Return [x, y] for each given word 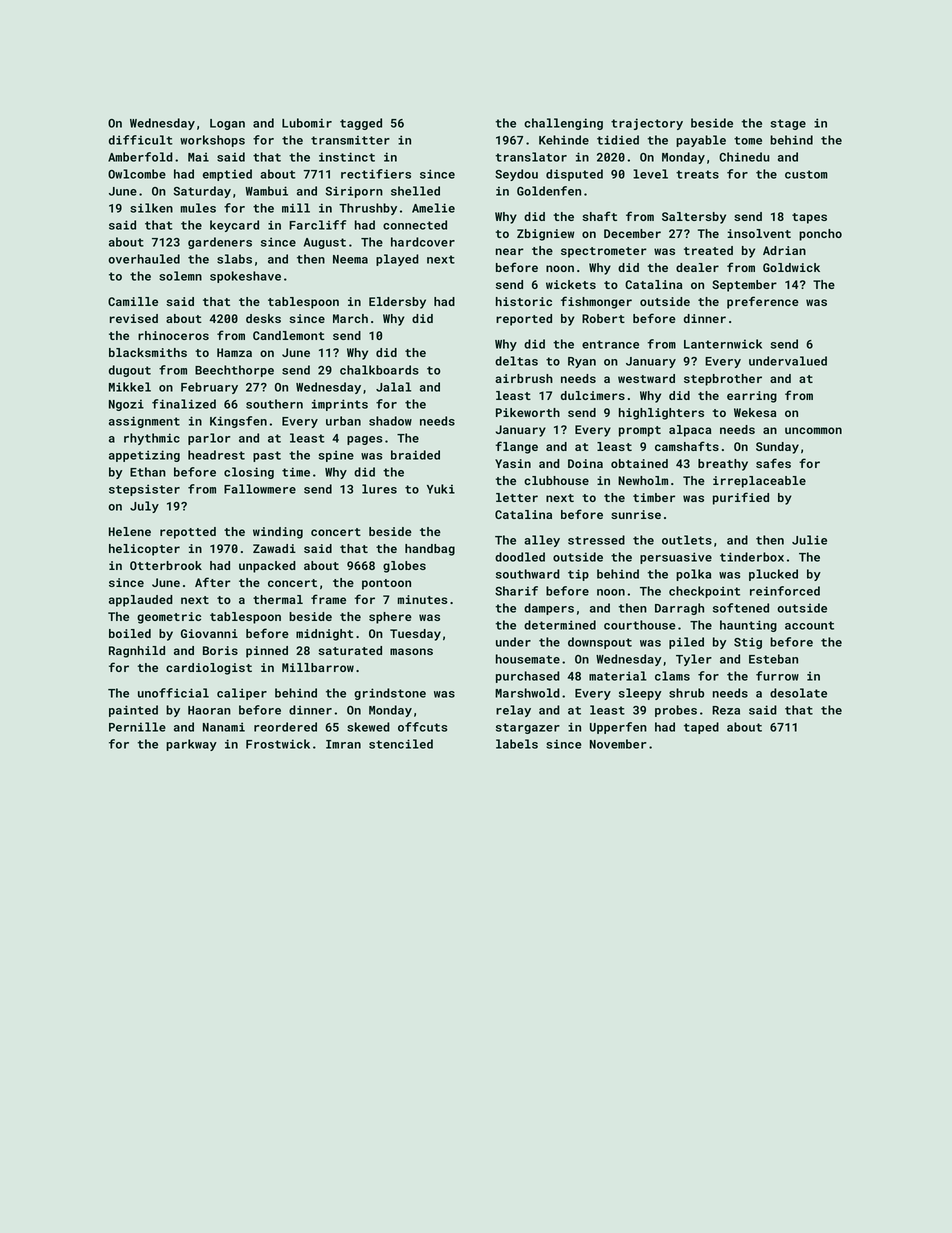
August [325, 243]
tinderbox [752, 557]
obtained [639, 463]
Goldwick [791, 267]
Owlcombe [137, 174]
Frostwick [278, 744]
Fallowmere [260, 489]
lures [379, 489]
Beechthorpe [234, 371]
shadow [390, 421]
